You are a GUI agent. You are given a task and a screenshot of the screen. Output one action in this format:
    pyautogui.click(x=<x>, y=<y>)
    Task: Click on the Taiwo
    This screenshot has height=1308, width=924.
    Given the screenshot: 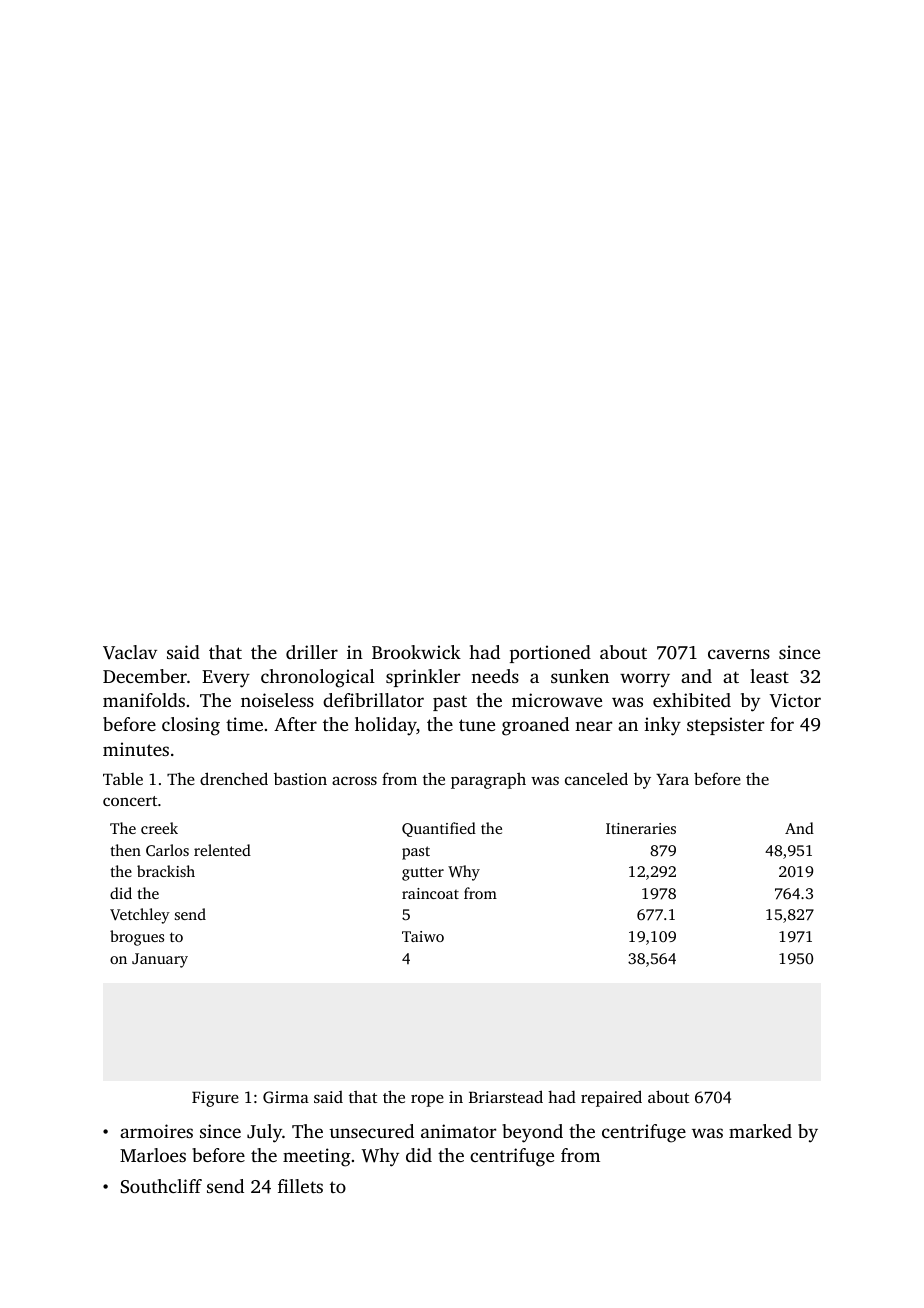 What is the action you would take?
    pyautogui.click(x=423, y=936)
